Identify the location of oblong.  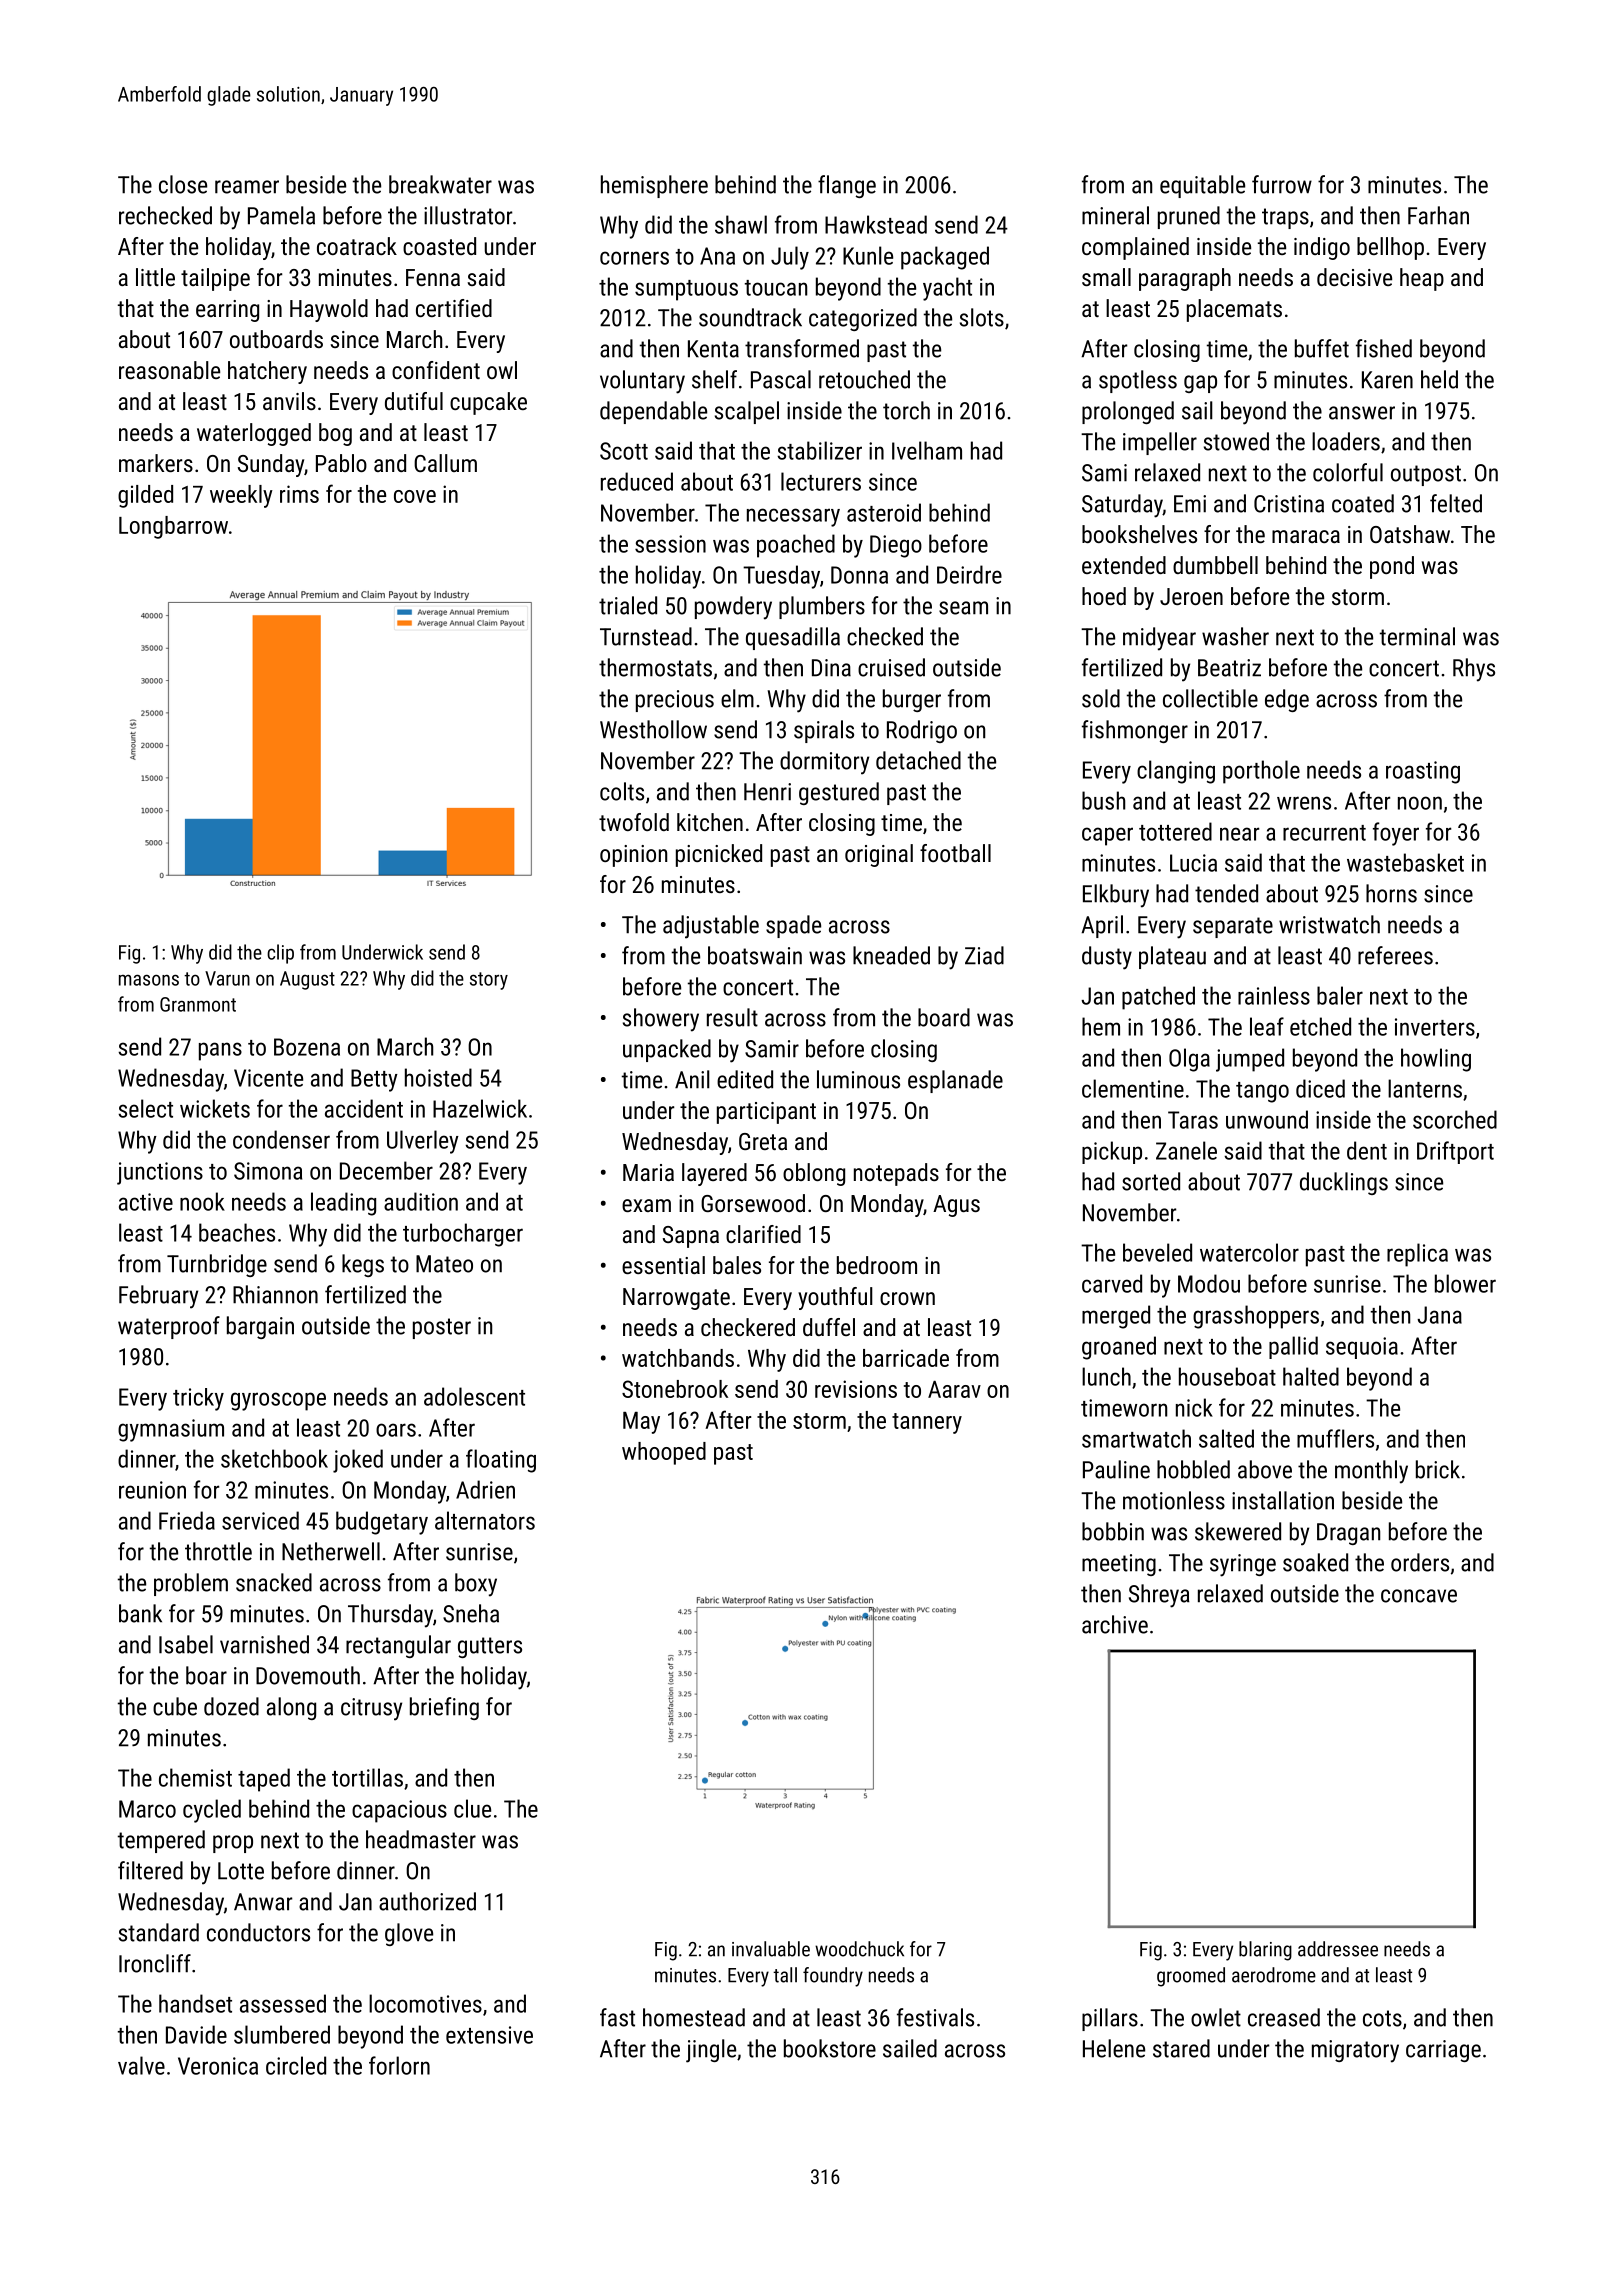
(814, 1174).
